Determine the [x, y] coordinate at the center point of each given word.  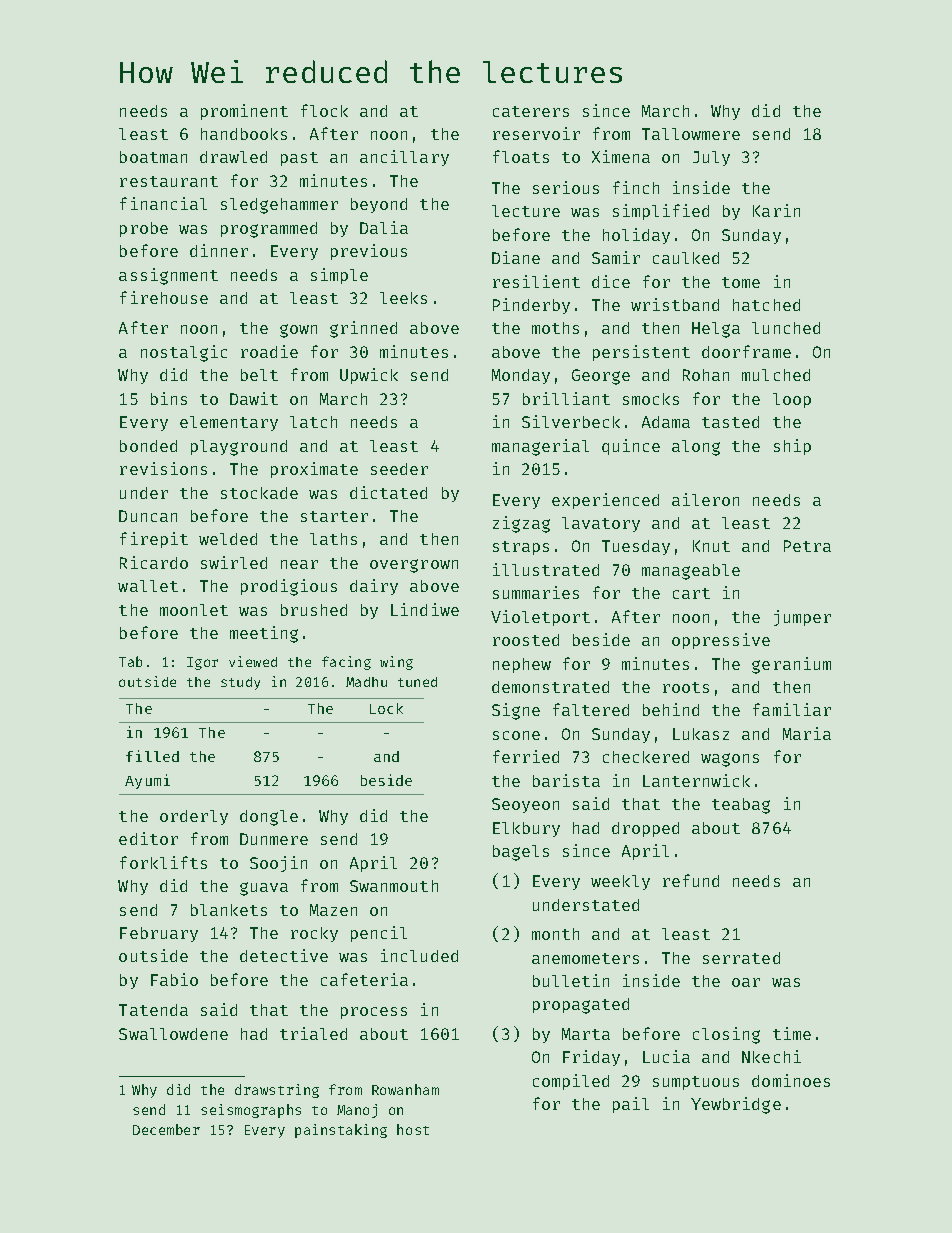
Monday [521, 376]
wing [396, 663]
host [413, 1129]
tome [741, 282]
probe [144, 229]
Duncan [148, 516]
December [166, 1129]
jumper [802, 618]
